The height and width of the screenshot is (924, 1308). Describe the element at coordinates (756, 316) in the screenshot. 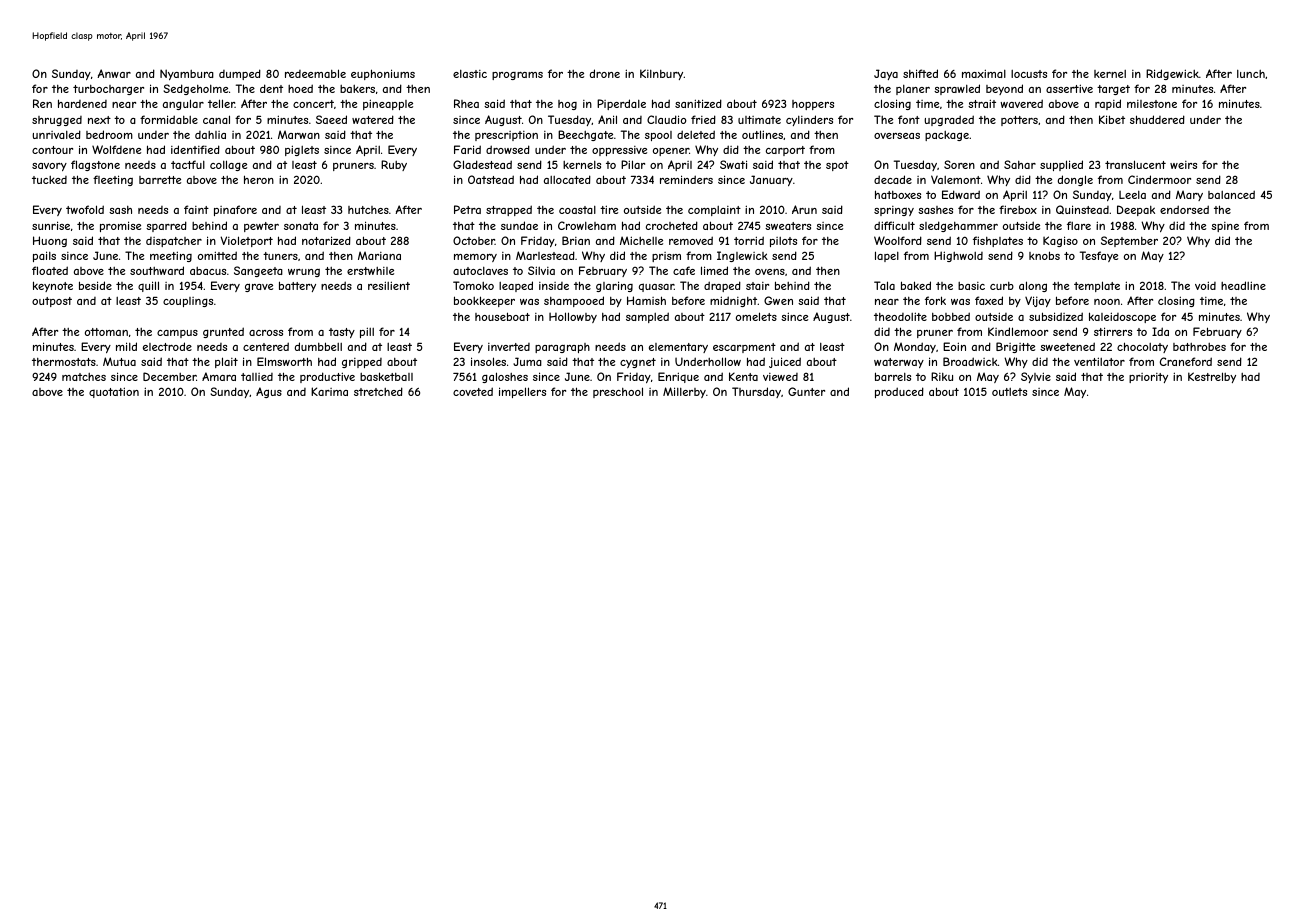

I see `omelets` at that location.
